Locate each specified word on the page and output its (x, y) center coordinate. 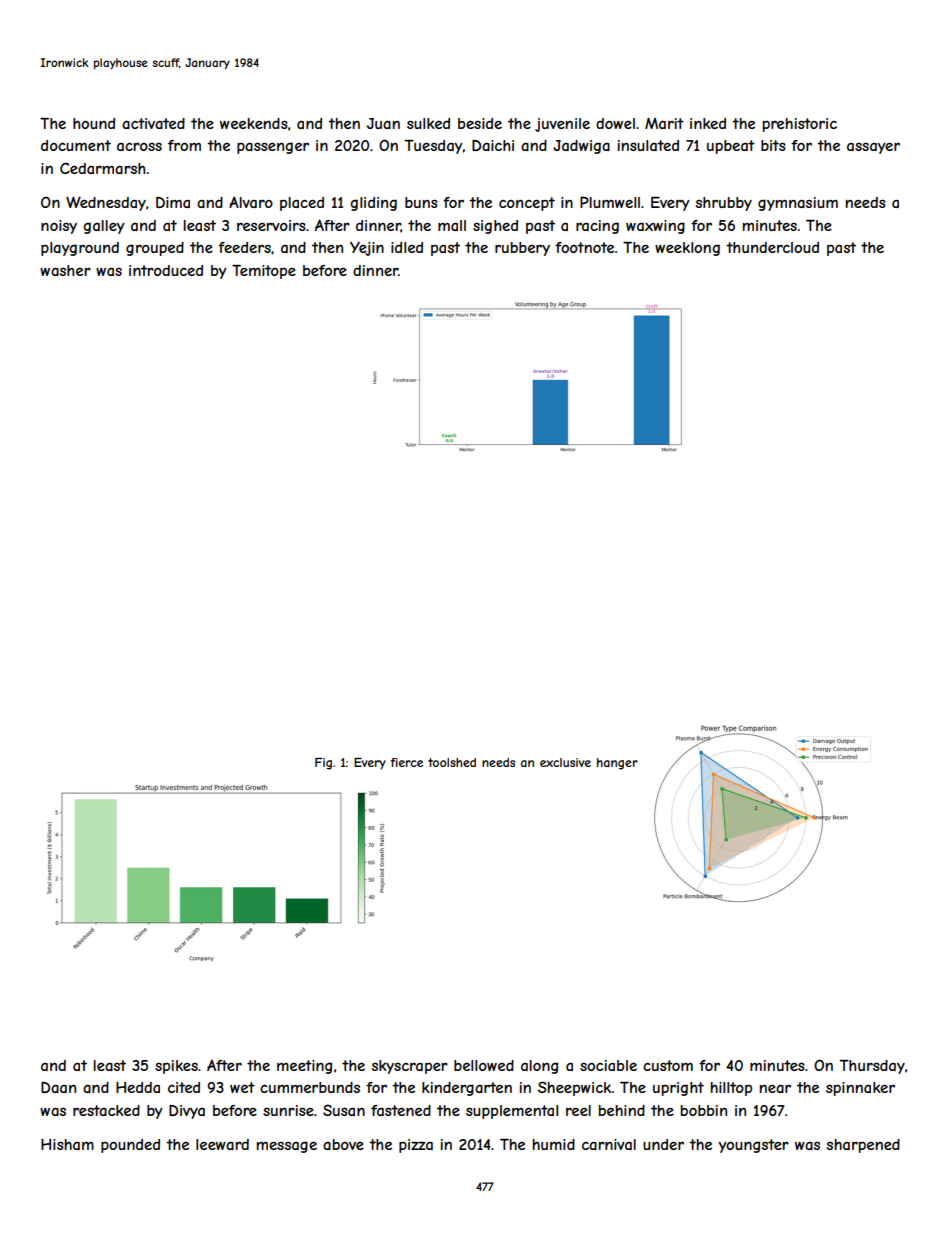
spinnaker (860, 1089)
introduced (166, 270)
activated (153, 123)
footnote (584, 247)
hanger (617, 764)
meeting (304, 1067)
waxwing (655, 227)
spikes (176, 1067)
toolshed (452, 762)
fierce (406, 762)
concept (527, 204)
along (539, 1067)
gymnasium (798, 204)
